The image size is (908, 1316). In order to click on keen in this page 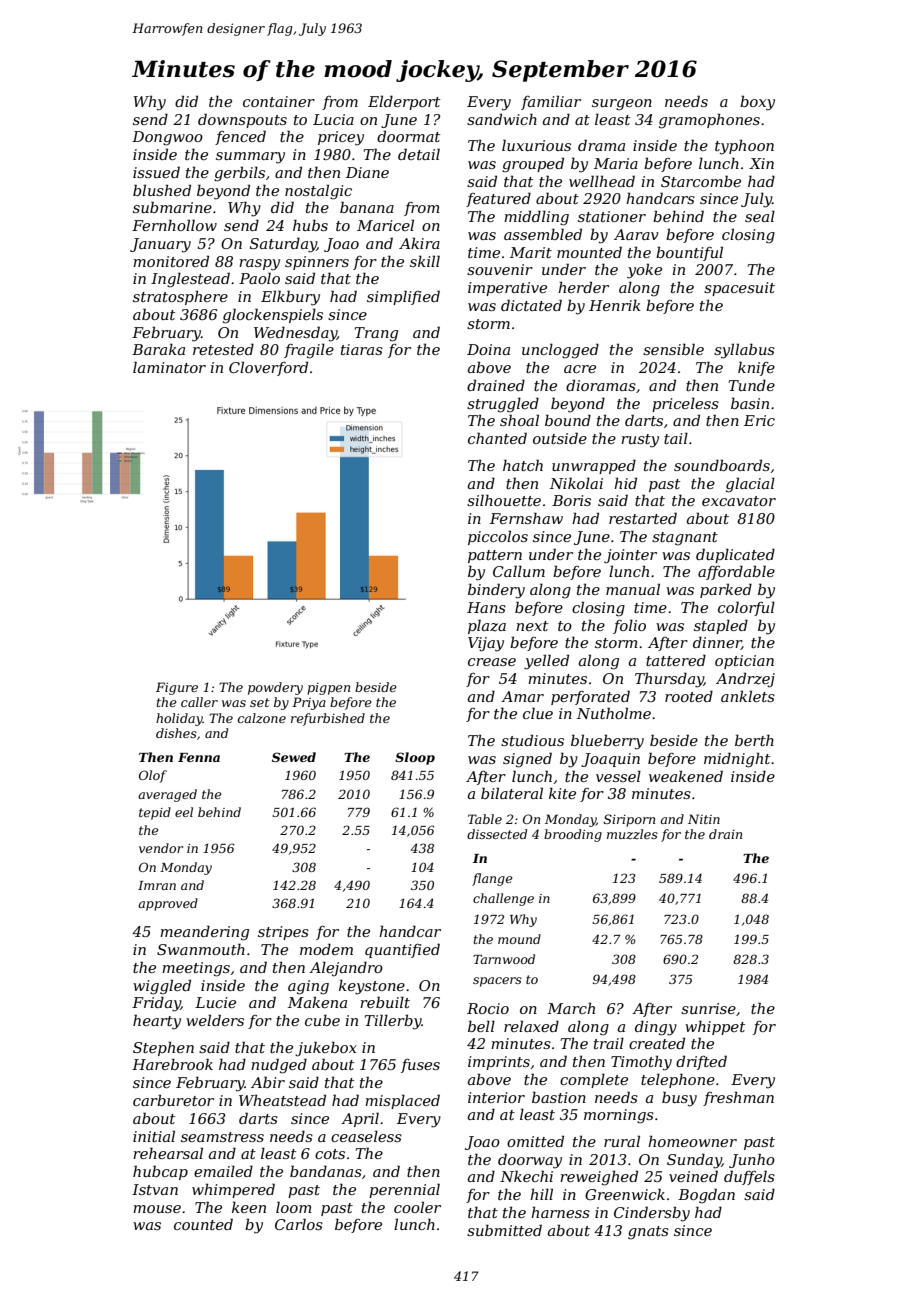, I will do `click(249, 1207)`.
